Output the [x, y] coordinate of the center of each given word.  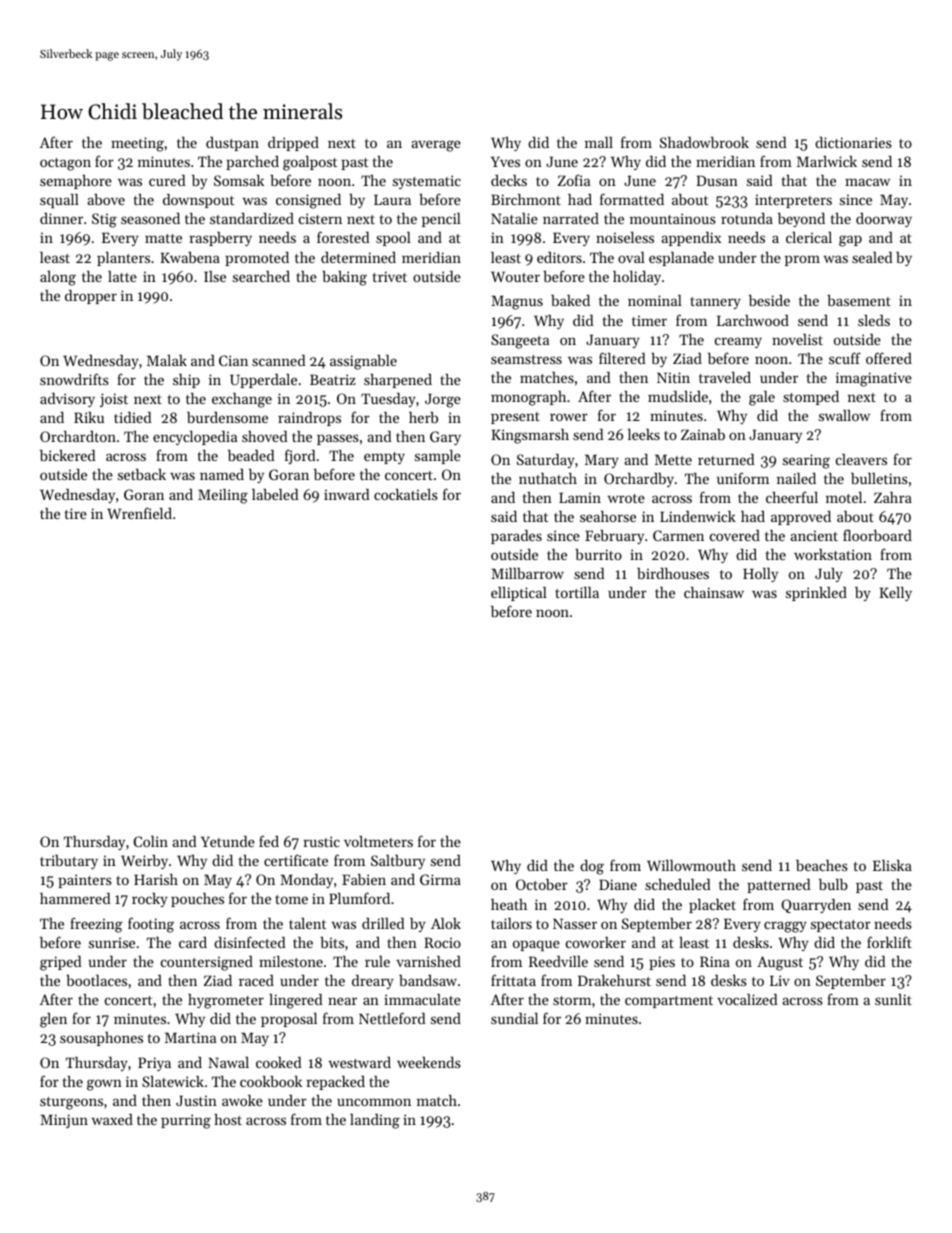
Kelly [895, 594]
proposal [289, 1020]
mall [599, 142]
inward [346, 494]
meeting [137, 144]
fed [269, 841]
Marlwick [827, 161]
